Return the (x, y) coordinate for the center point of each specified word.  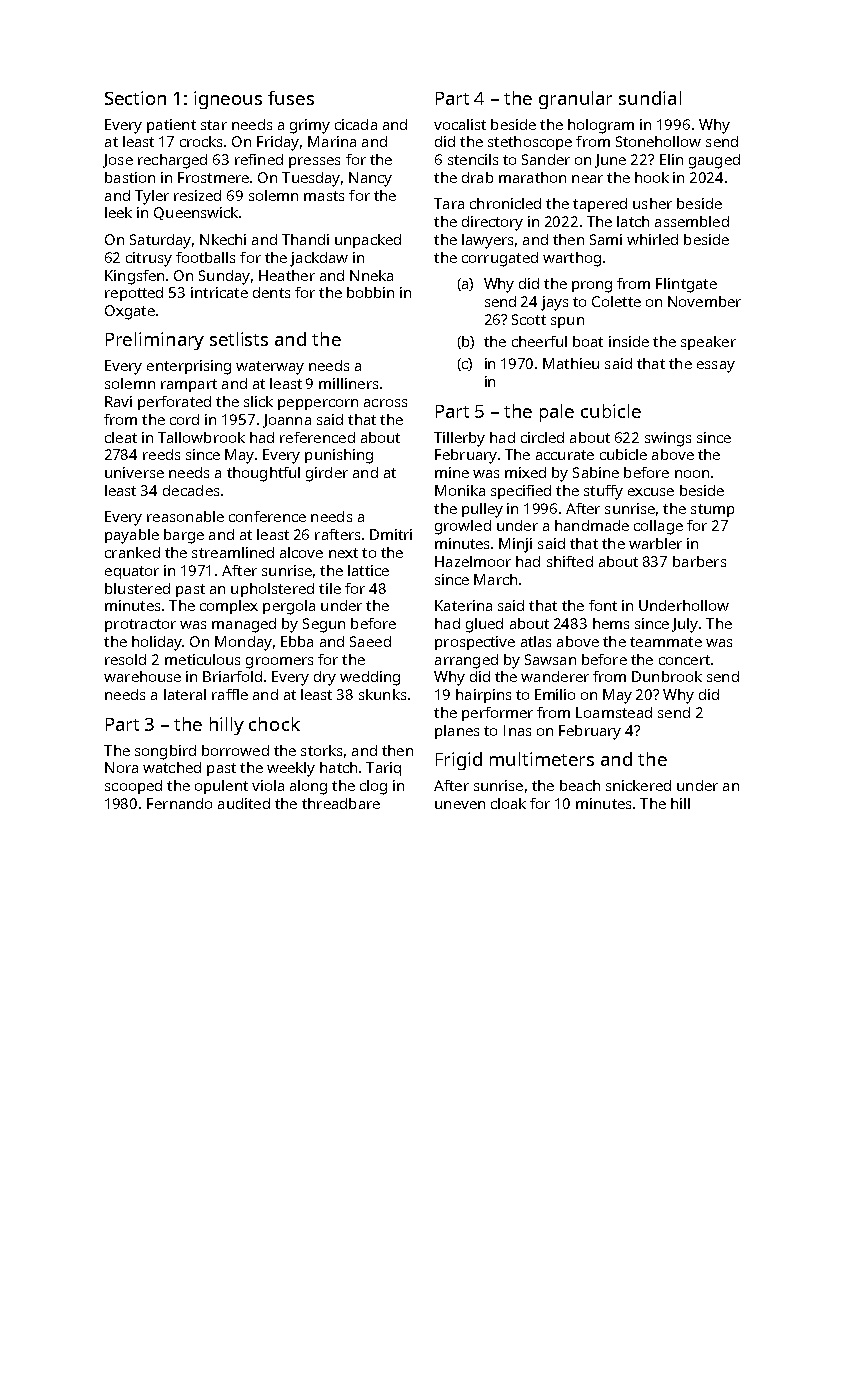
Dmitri (391, 534)
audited (244, 803)
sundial (650, 98)
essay (716, 367)
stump (712, 510)
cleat (121, 437)
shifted (570, 561)
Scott (529, 319)
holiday (157, 643)
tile (330, 588)
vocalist (460, 124)
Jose (118, 161)
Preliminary (155, 341)
